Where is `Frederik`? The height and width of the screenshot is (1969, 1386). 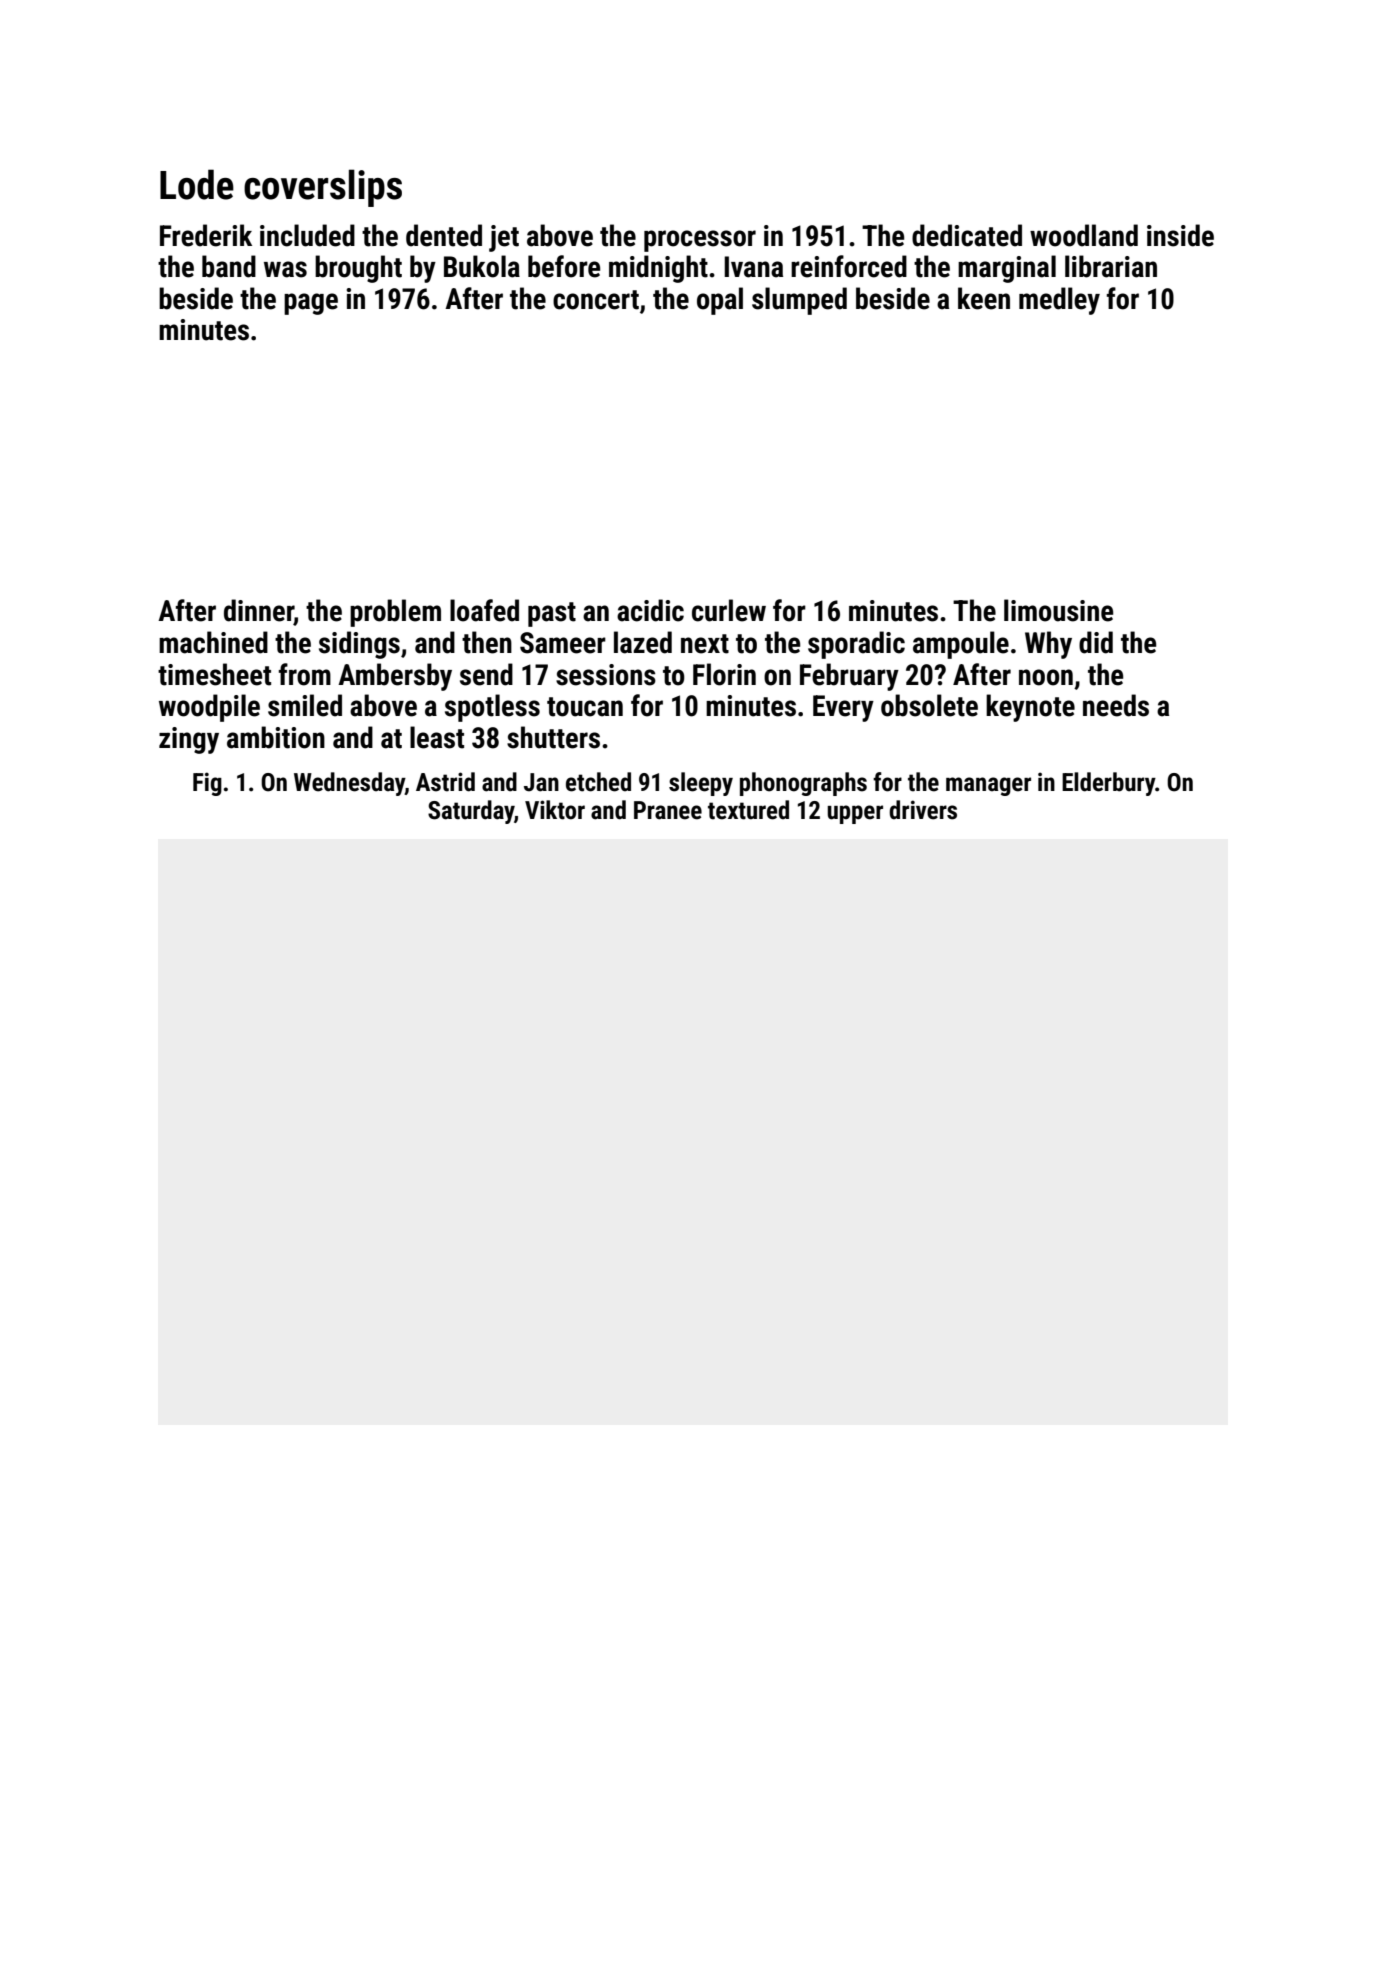 Frederik is located at coordinates (206, 235).
